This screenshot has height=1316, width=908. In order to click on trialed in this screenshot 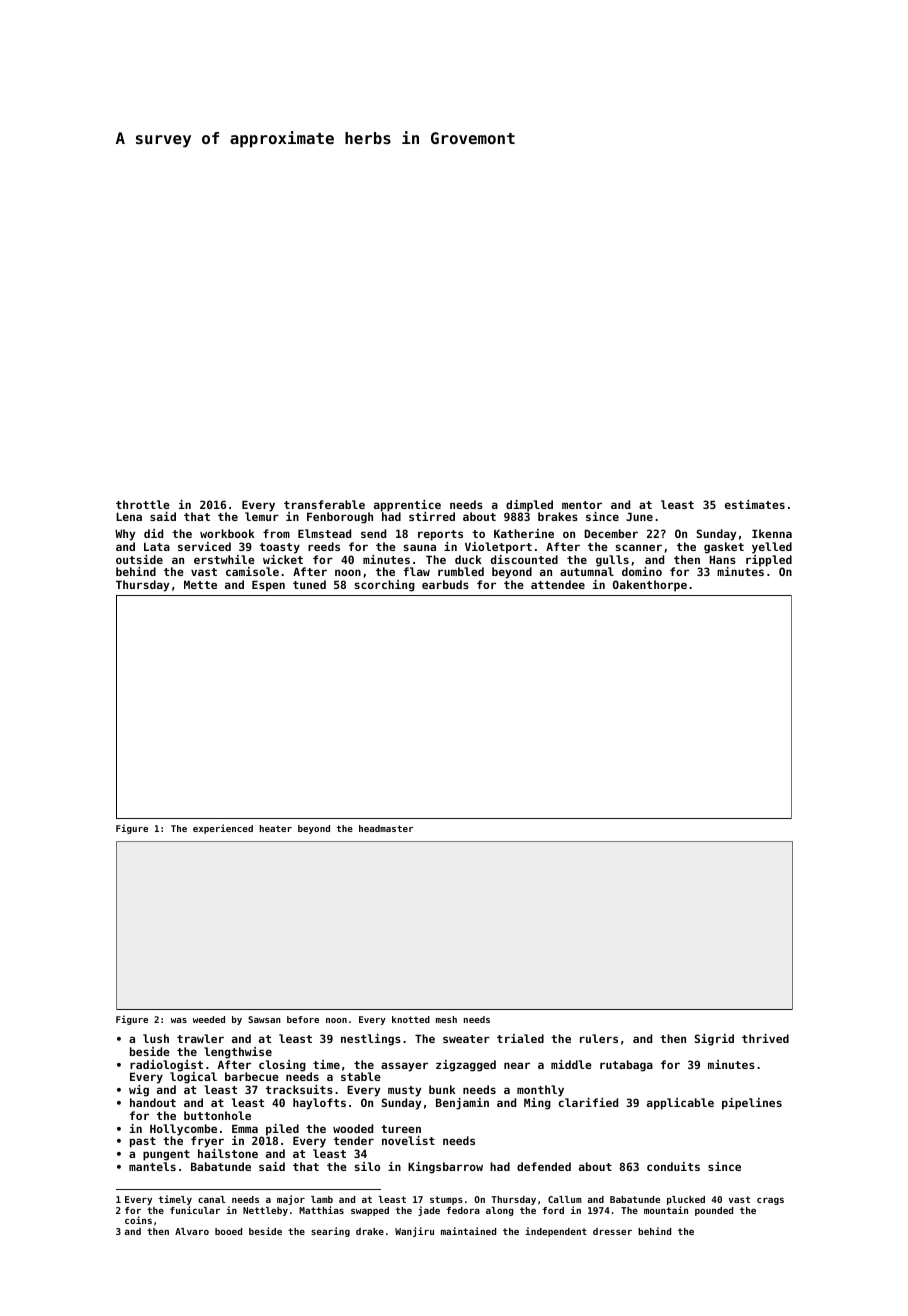, I will do `click(520, 1038)`.
